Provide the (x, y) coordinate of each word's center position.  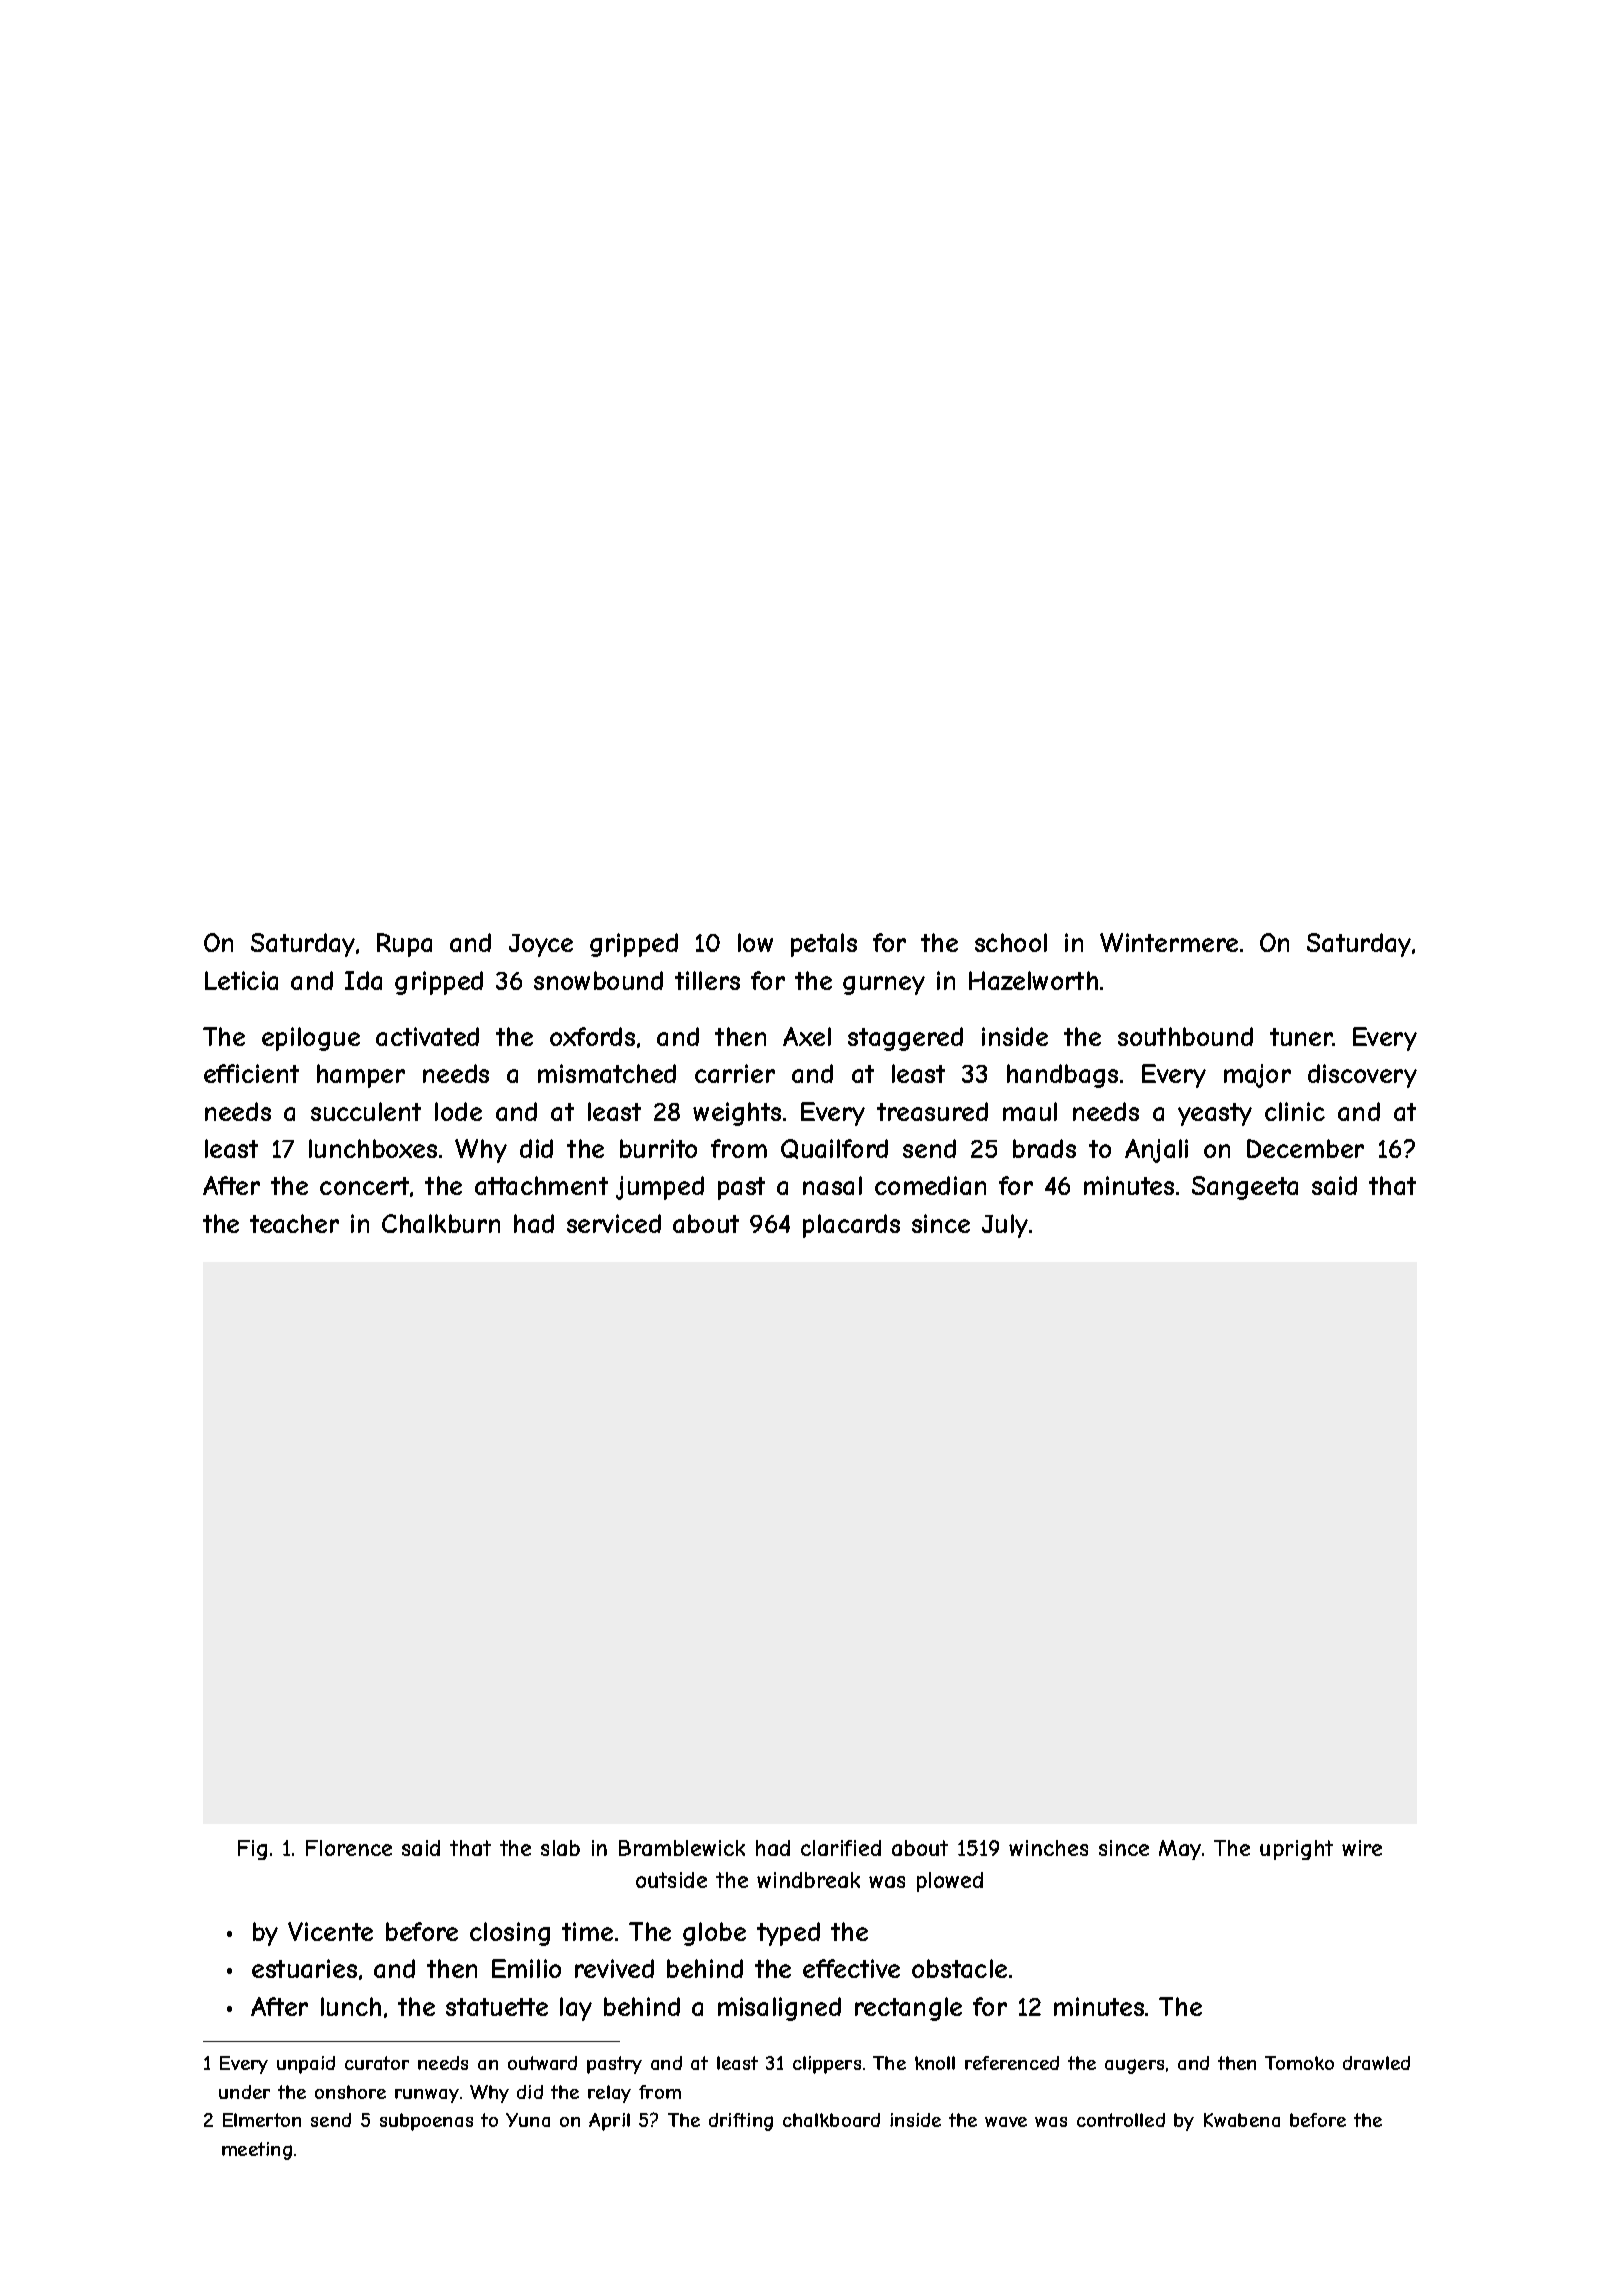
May (1180, 1850)
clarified (841, 1848)
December (1305, 1148)
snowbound (598, 980)
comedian (930, 1185)
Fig (252, 1850)
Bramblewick (682, 1848)
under (244, 2092)
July (1005, 1226)
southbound (1185, 1036)
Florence (349, 1848)
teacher (294, 1223)
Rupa (404, 945)
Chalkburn (441, 1223)
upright (1296, 1850)
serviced (614, 1223)
